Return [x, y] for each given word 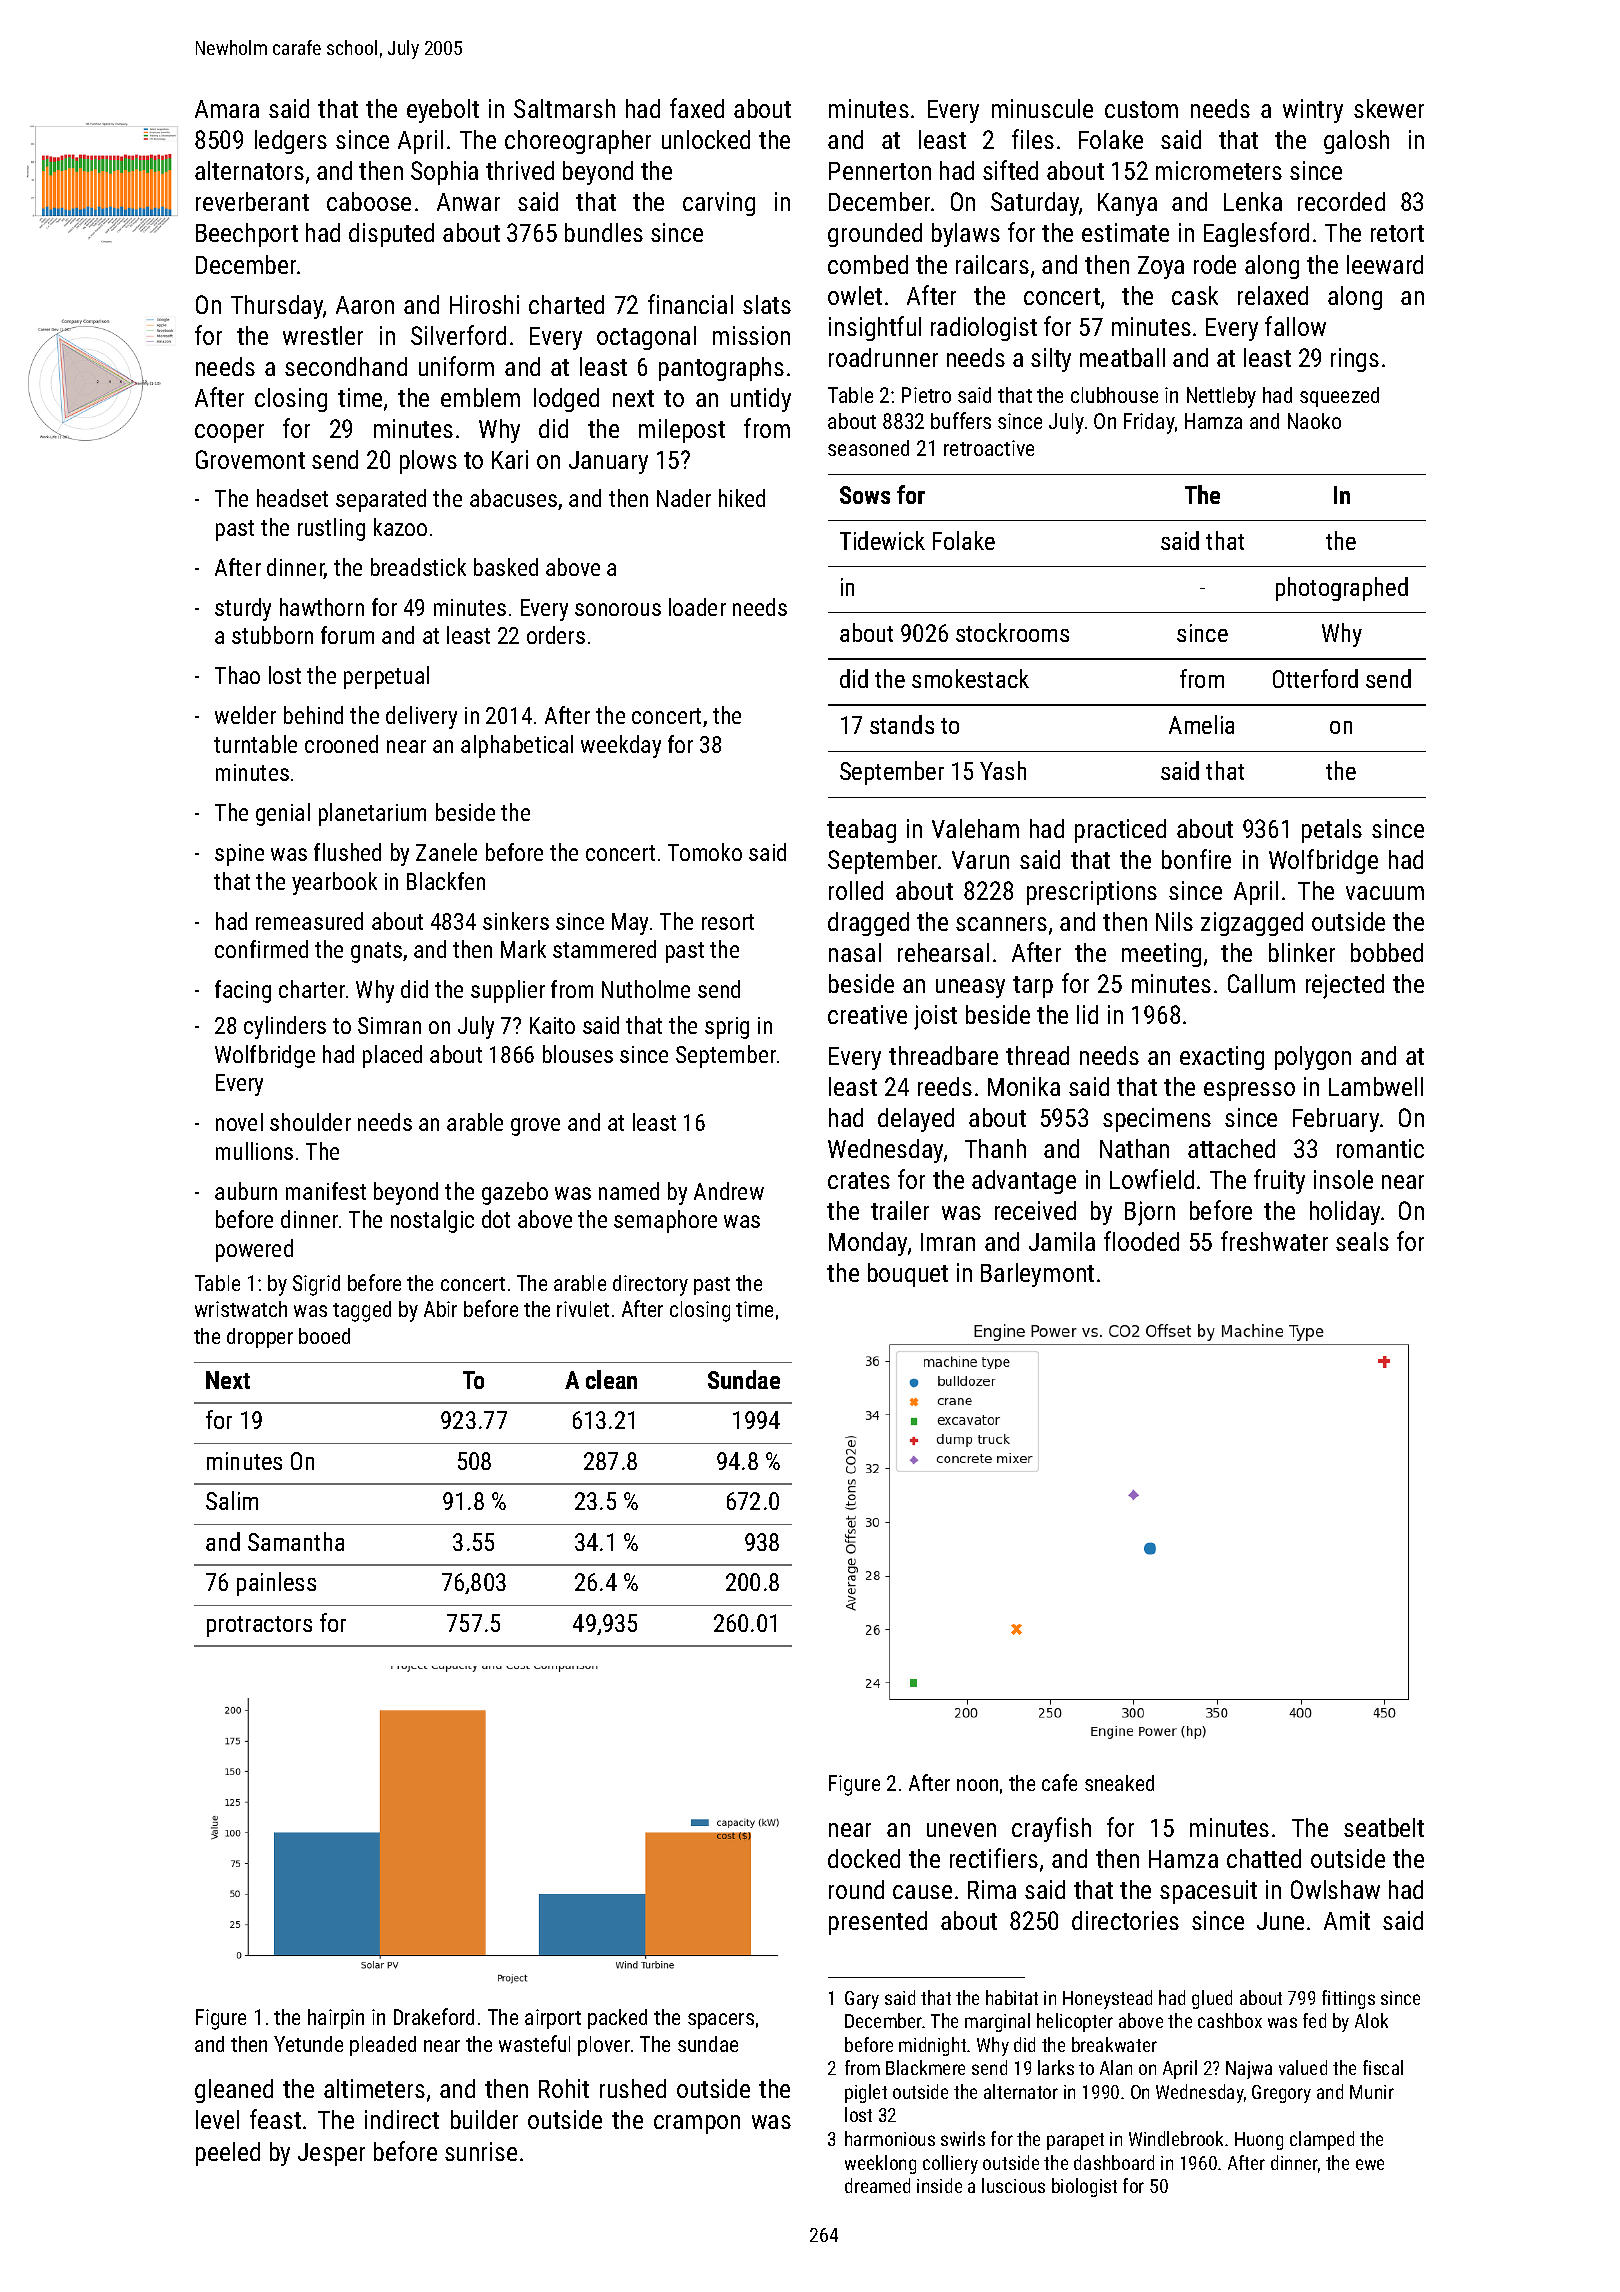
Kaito [552, 1025]
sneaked [1119, 1783]
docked [864, 1858]
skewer [1389, 108]
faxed [697, 108]
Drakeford [434, 2016]
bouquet [908, 1275]
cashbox [1230, 2020]
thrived [520, 170]
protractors [259, 1626]
